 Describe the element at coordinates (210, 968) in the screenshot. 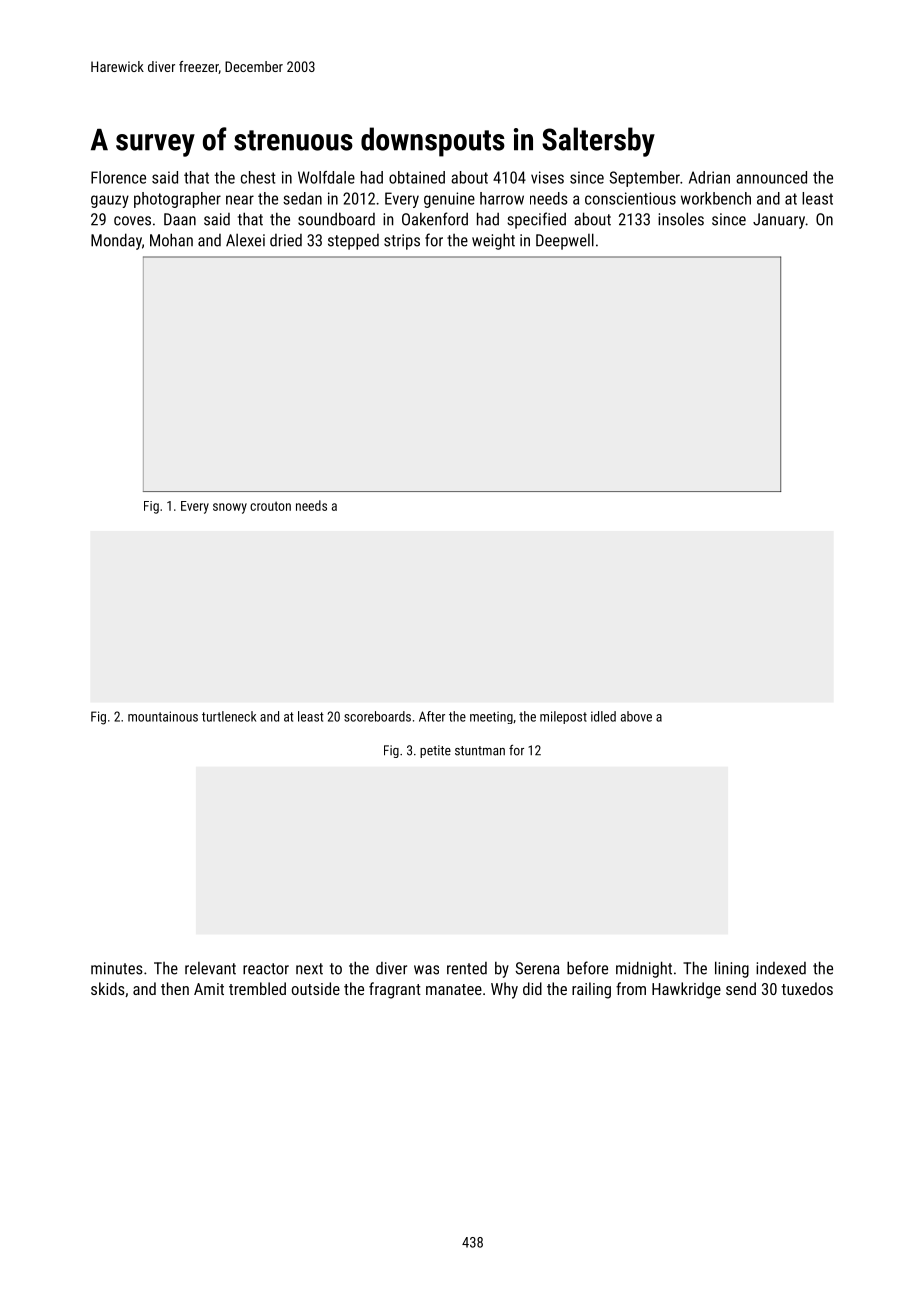

I see `relevant` at that location.
